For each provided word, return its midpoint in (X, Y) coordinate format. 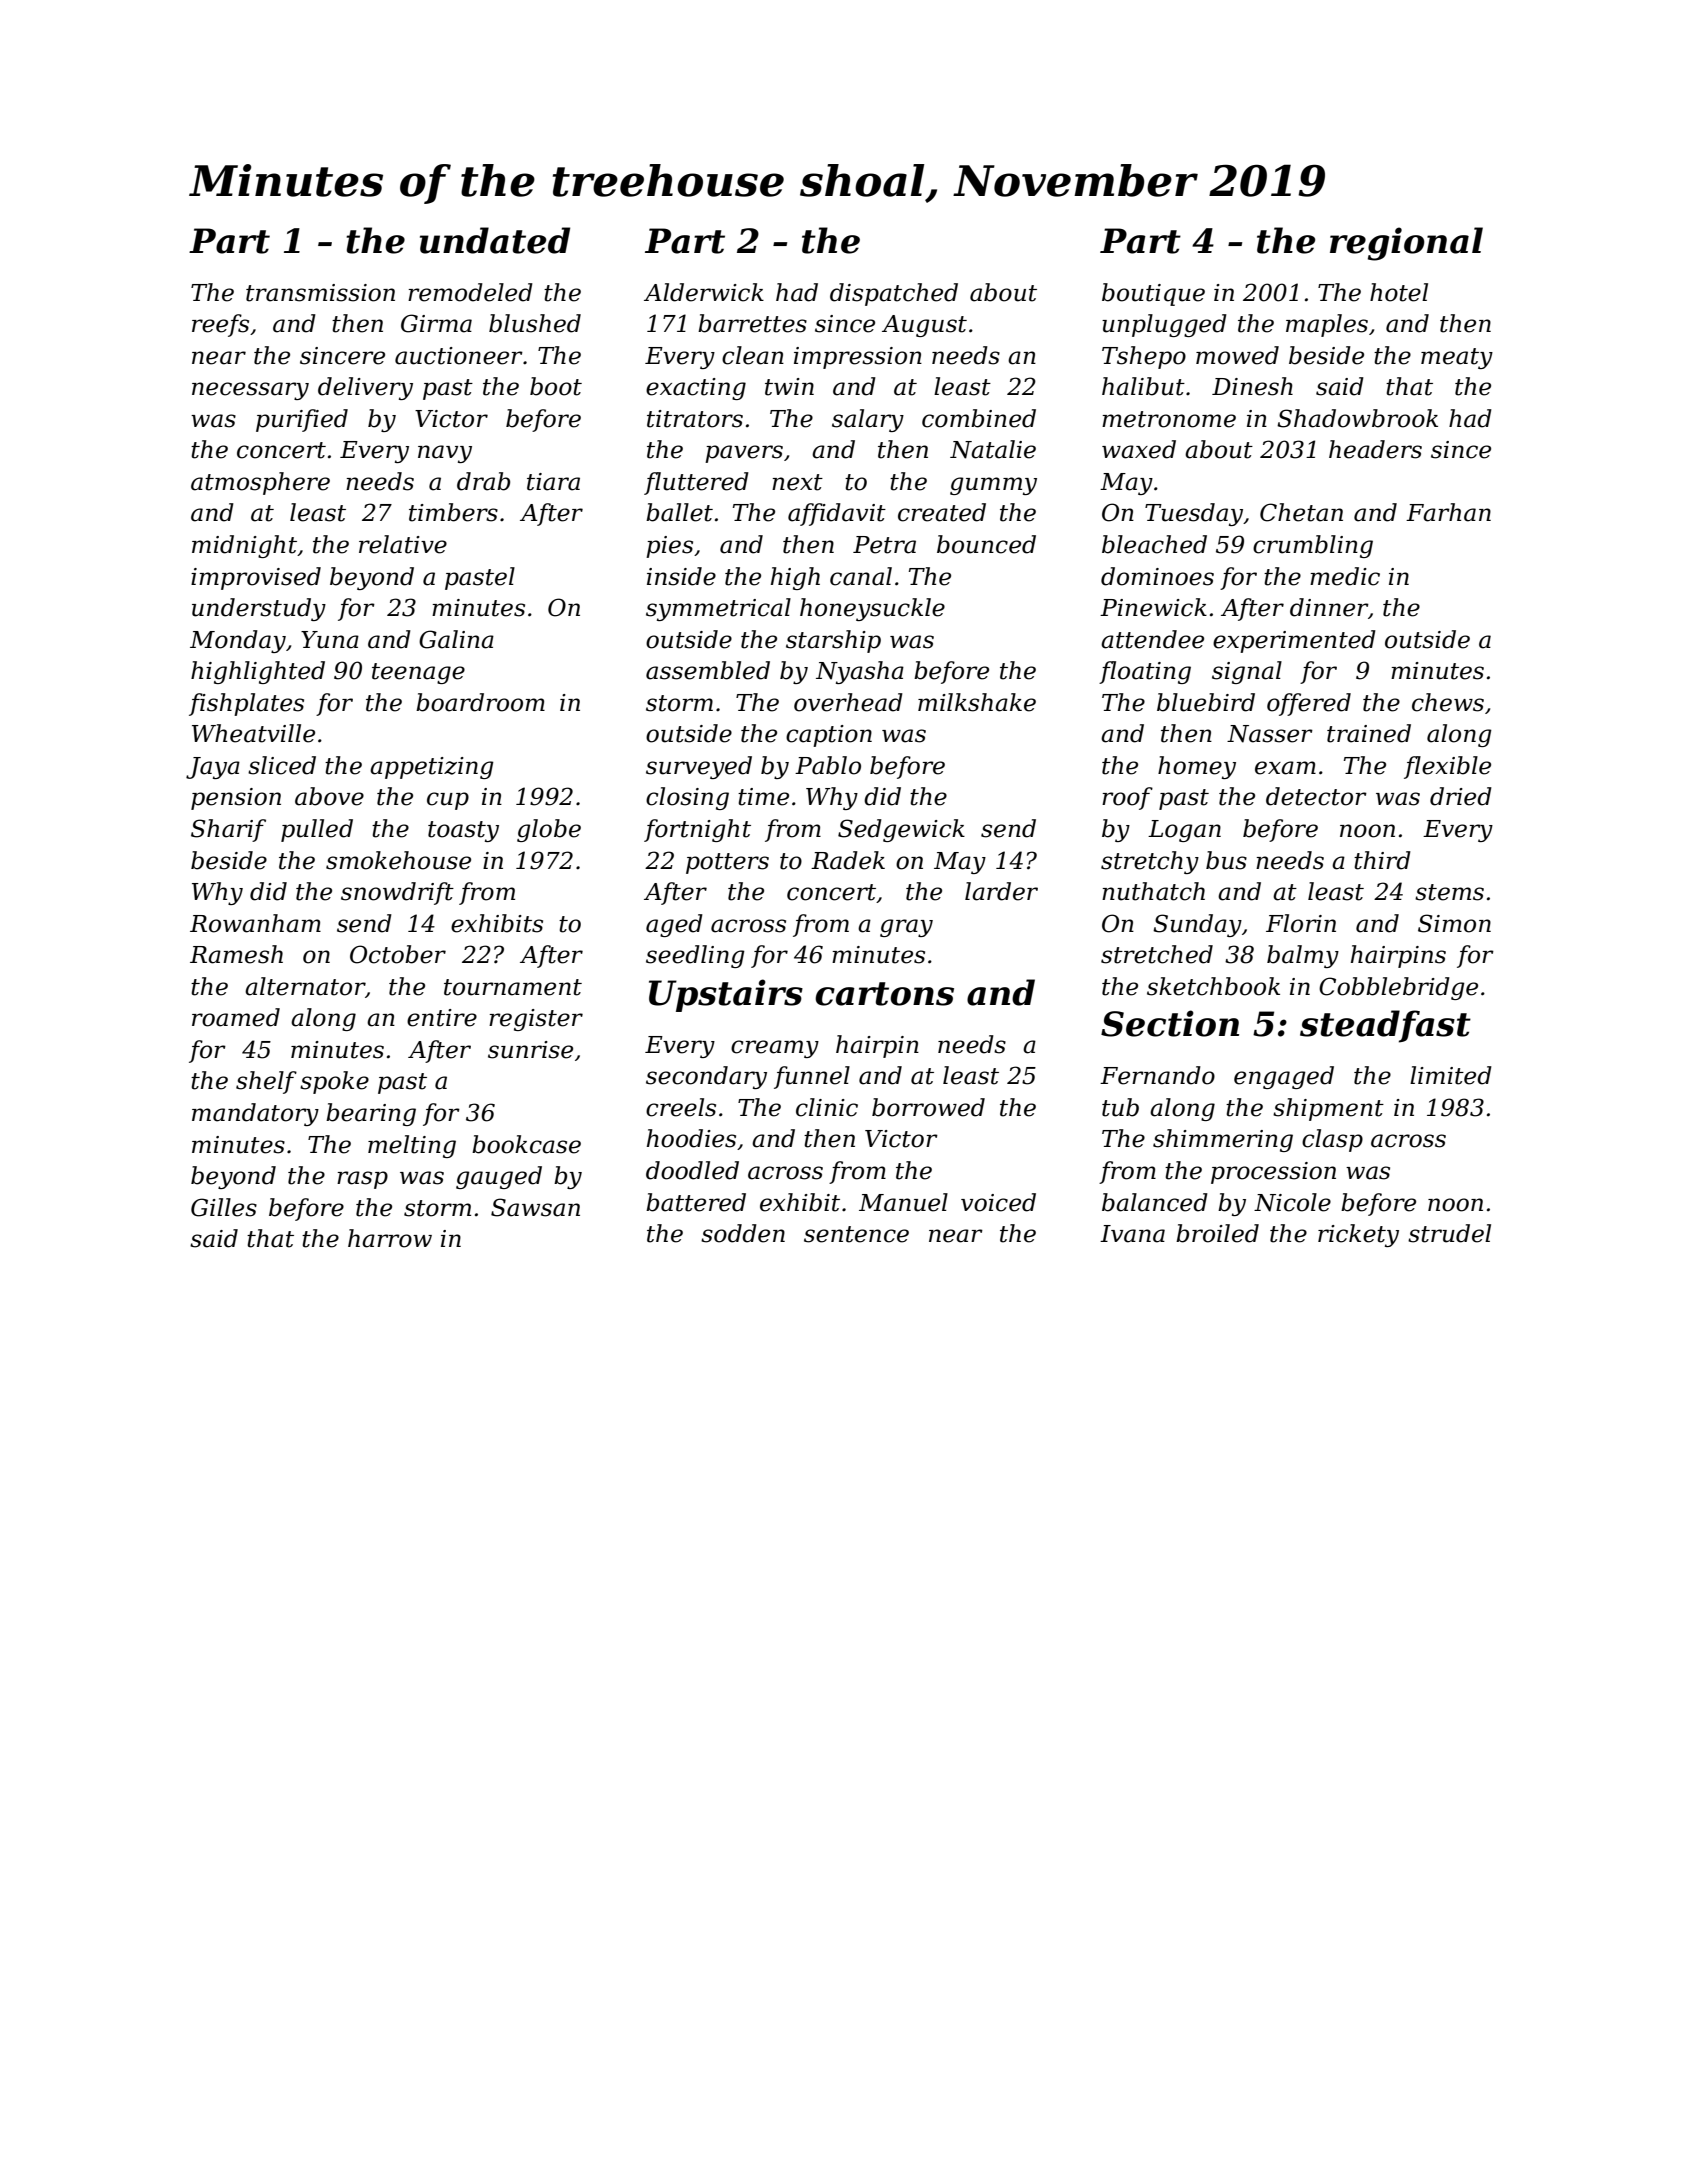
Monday (238, 641)
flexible (1447, 767)
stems (1449, 892)
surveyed (699, 767)
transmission (320, 293)
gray (906, 928)
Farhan (1448, 512)
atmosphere (260, 483)
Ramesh (236, 954)
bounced (986, 544)
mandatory (255, 1114)
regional (1406, 244)
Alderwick (704, 292)
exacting (696, 389)
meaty (1457, 358)
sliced (282, 765)
